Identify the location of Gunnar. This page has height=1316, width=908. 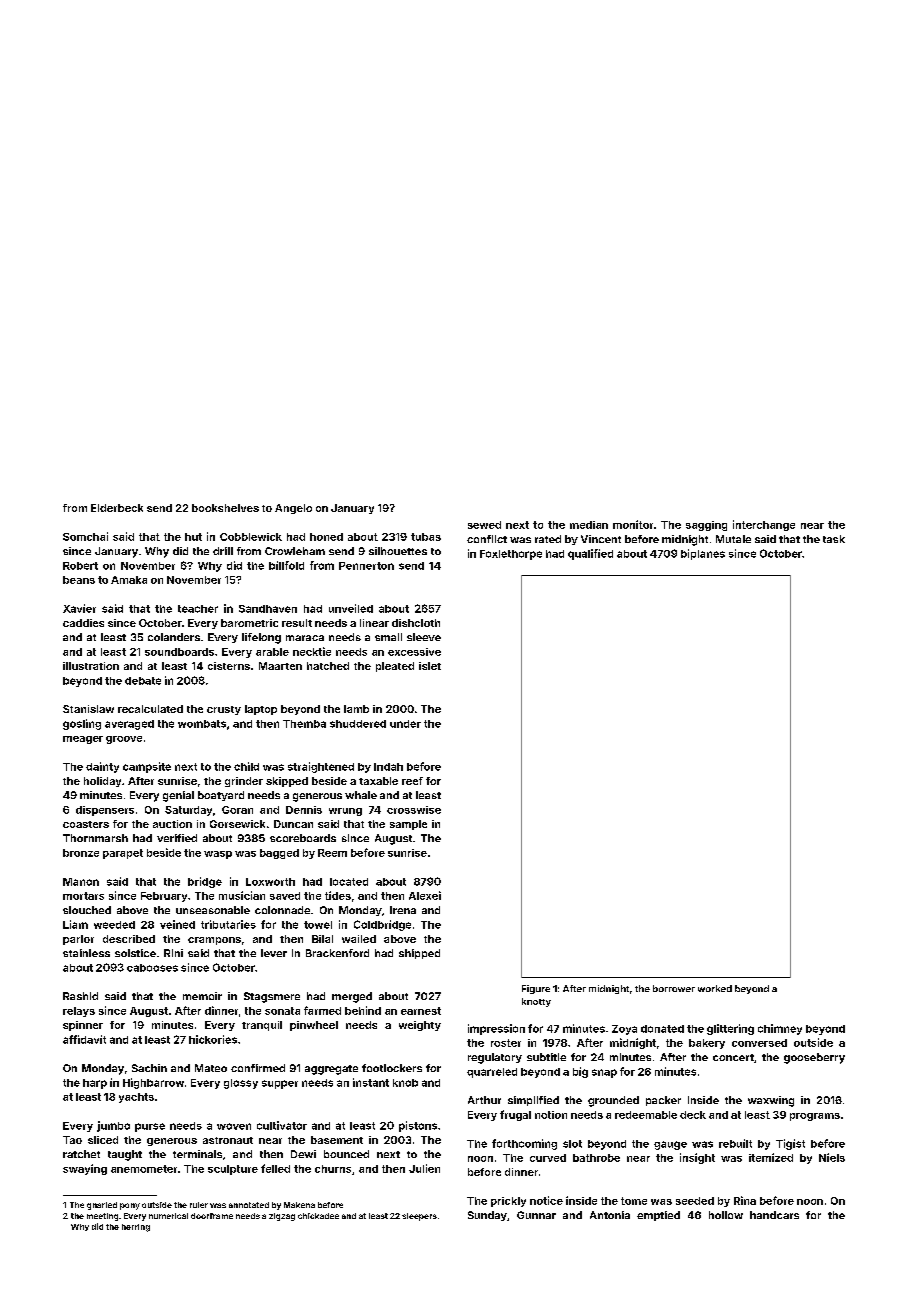
(536, 1215).
